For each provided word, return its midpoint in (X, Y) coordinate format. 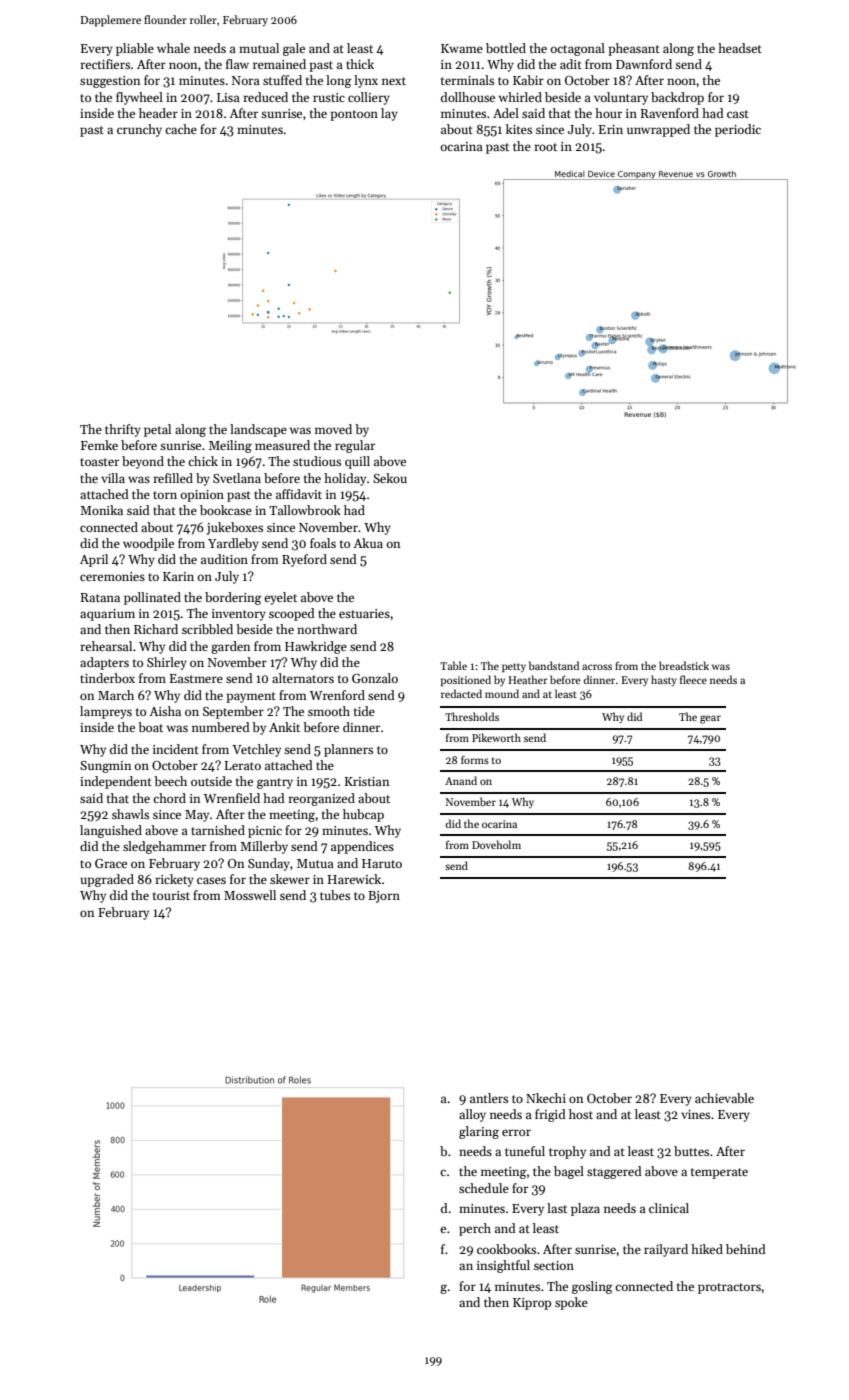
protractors (729, 1288)
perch (475, 1229)
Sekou (390, 478)
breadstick (684, 665)
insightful (503, 1266)
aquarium (107, 615)
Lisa (228, 97)
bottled (506, 48)
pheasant (634, 49)
